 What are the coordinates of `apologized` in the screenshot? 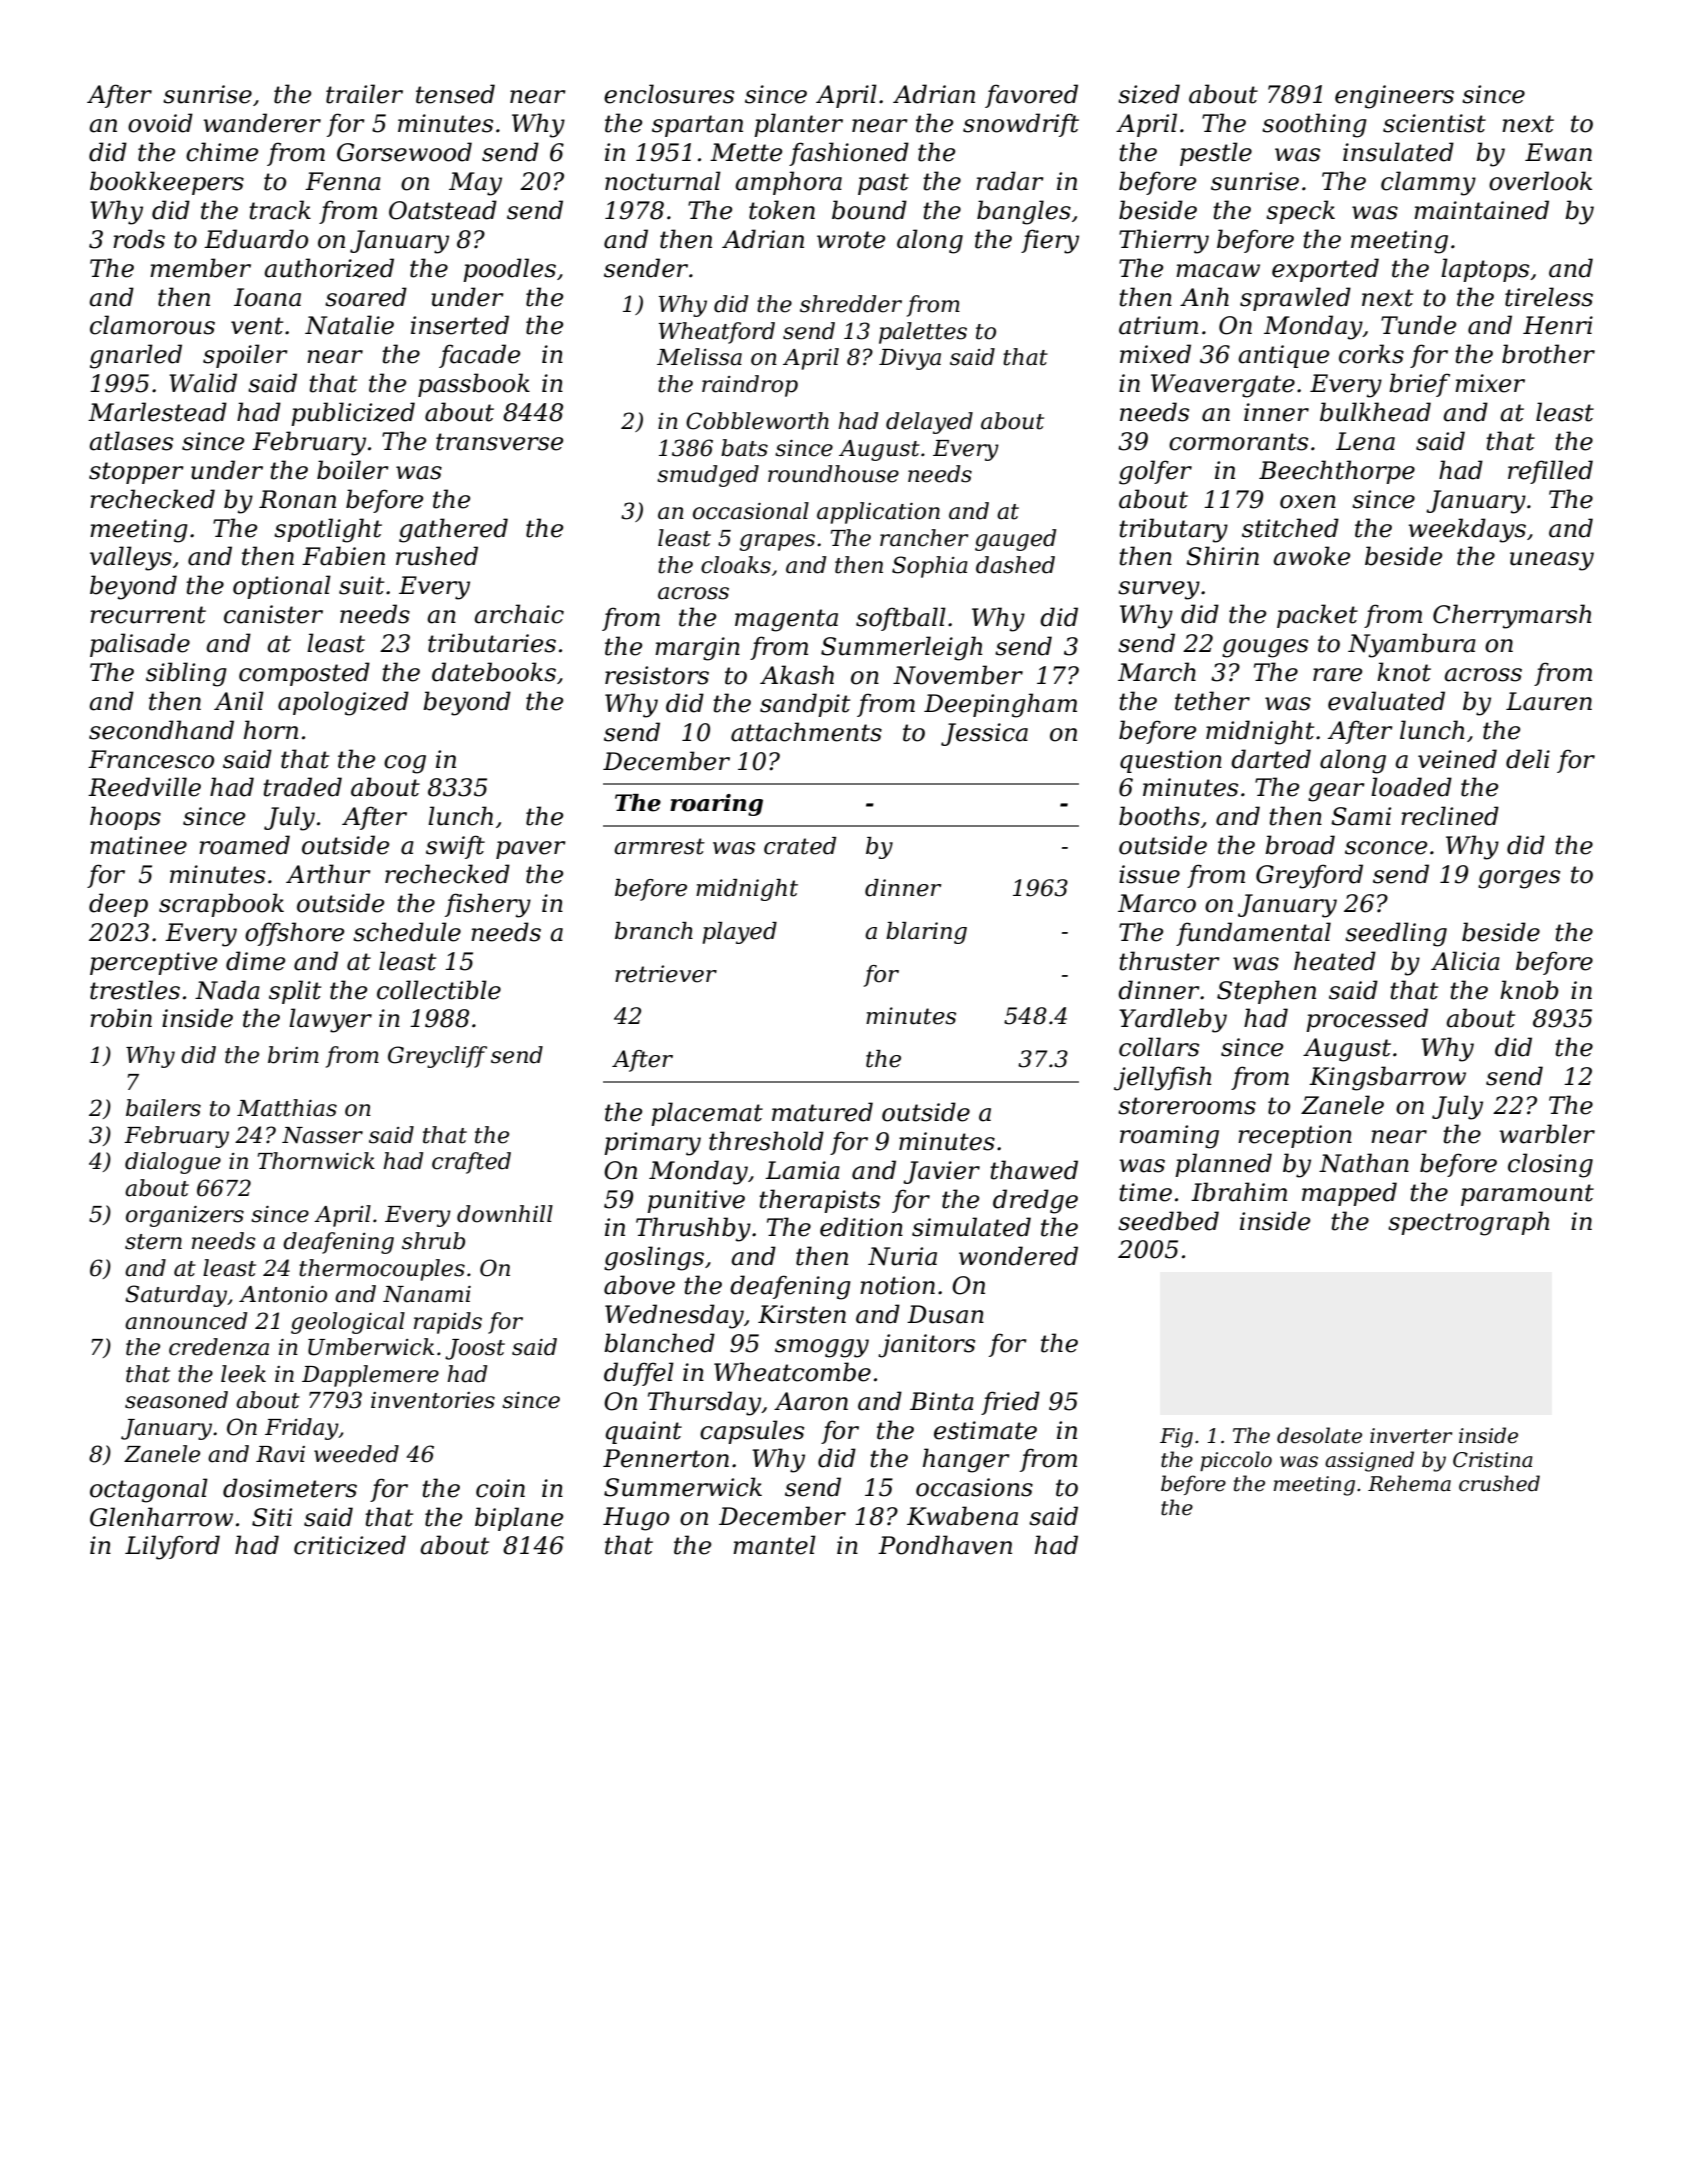 It's located at (343, 703).
